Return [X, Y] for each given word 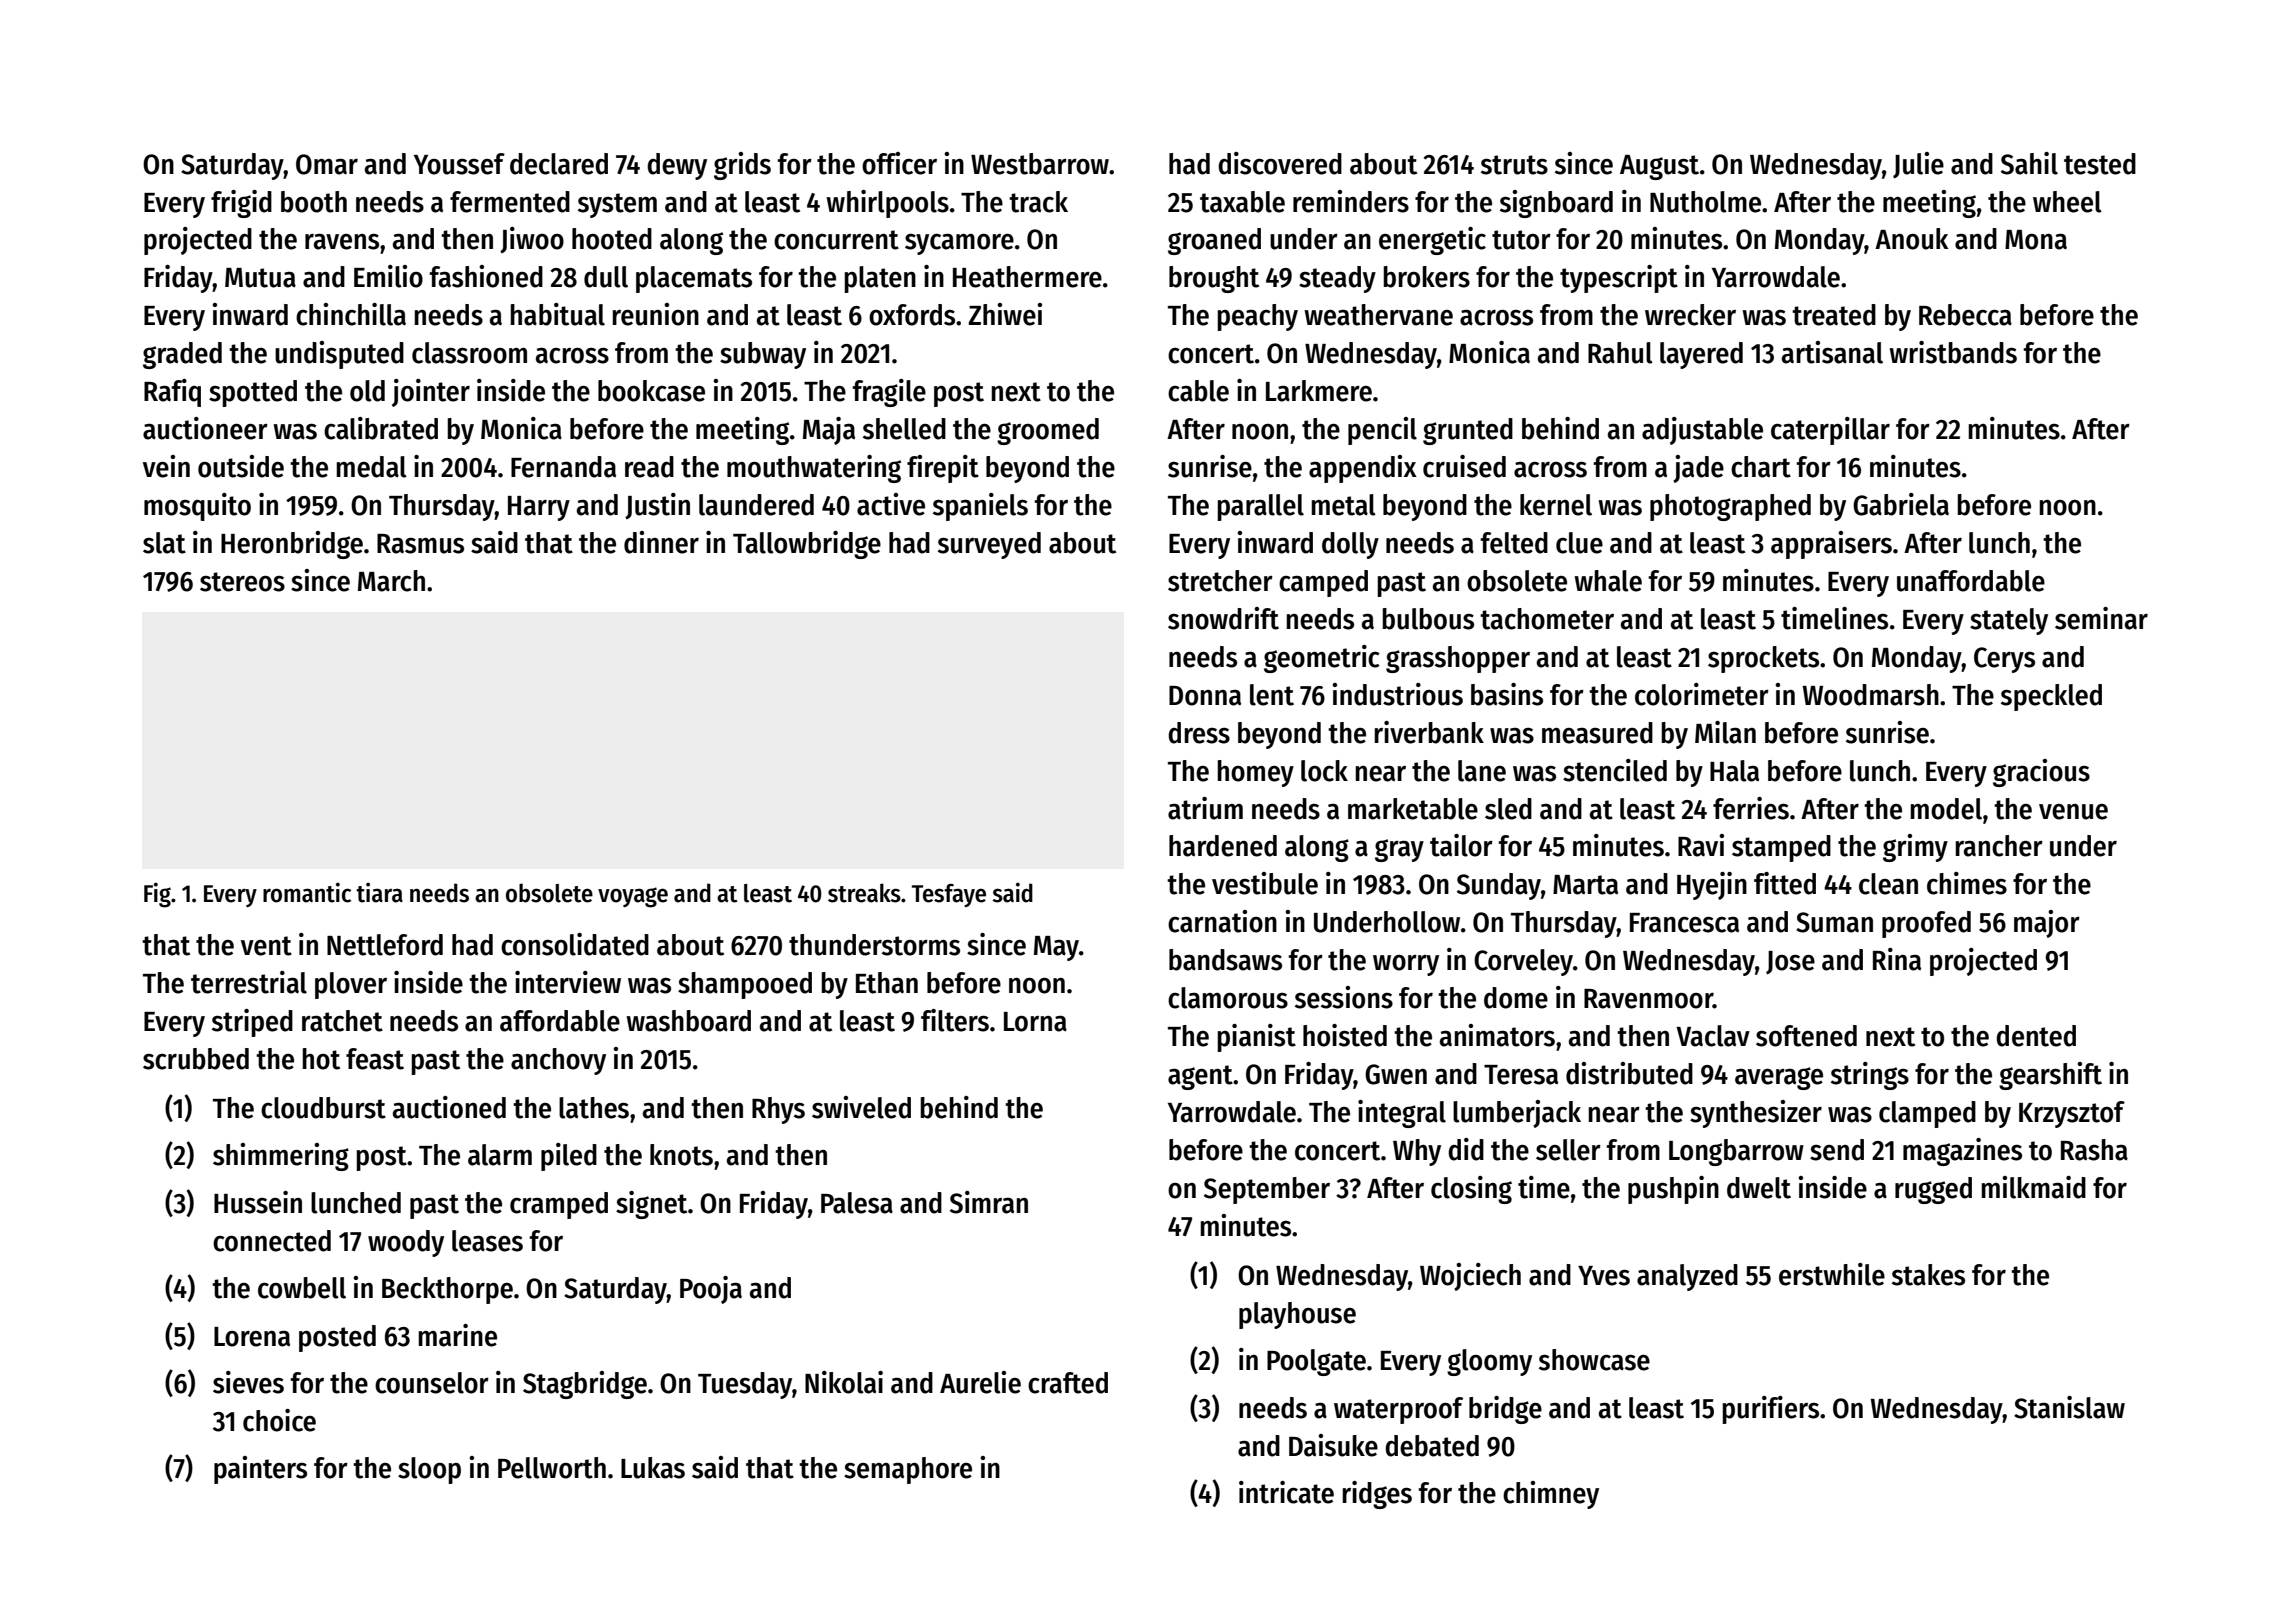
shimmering [281, 1157]
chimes [1967, 883]
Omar [327, 164]
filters [955, 1020]
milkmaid [2033, 1187]
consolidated [575, 944]
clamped [1927, 1114]
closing [1471, 1190]
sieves [248, 1382]
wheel [2067, 202]
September [1267, 1190]
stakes [1928, 1275]
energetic [1432, 241]
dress [1199, 733]
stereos [242, 582]
